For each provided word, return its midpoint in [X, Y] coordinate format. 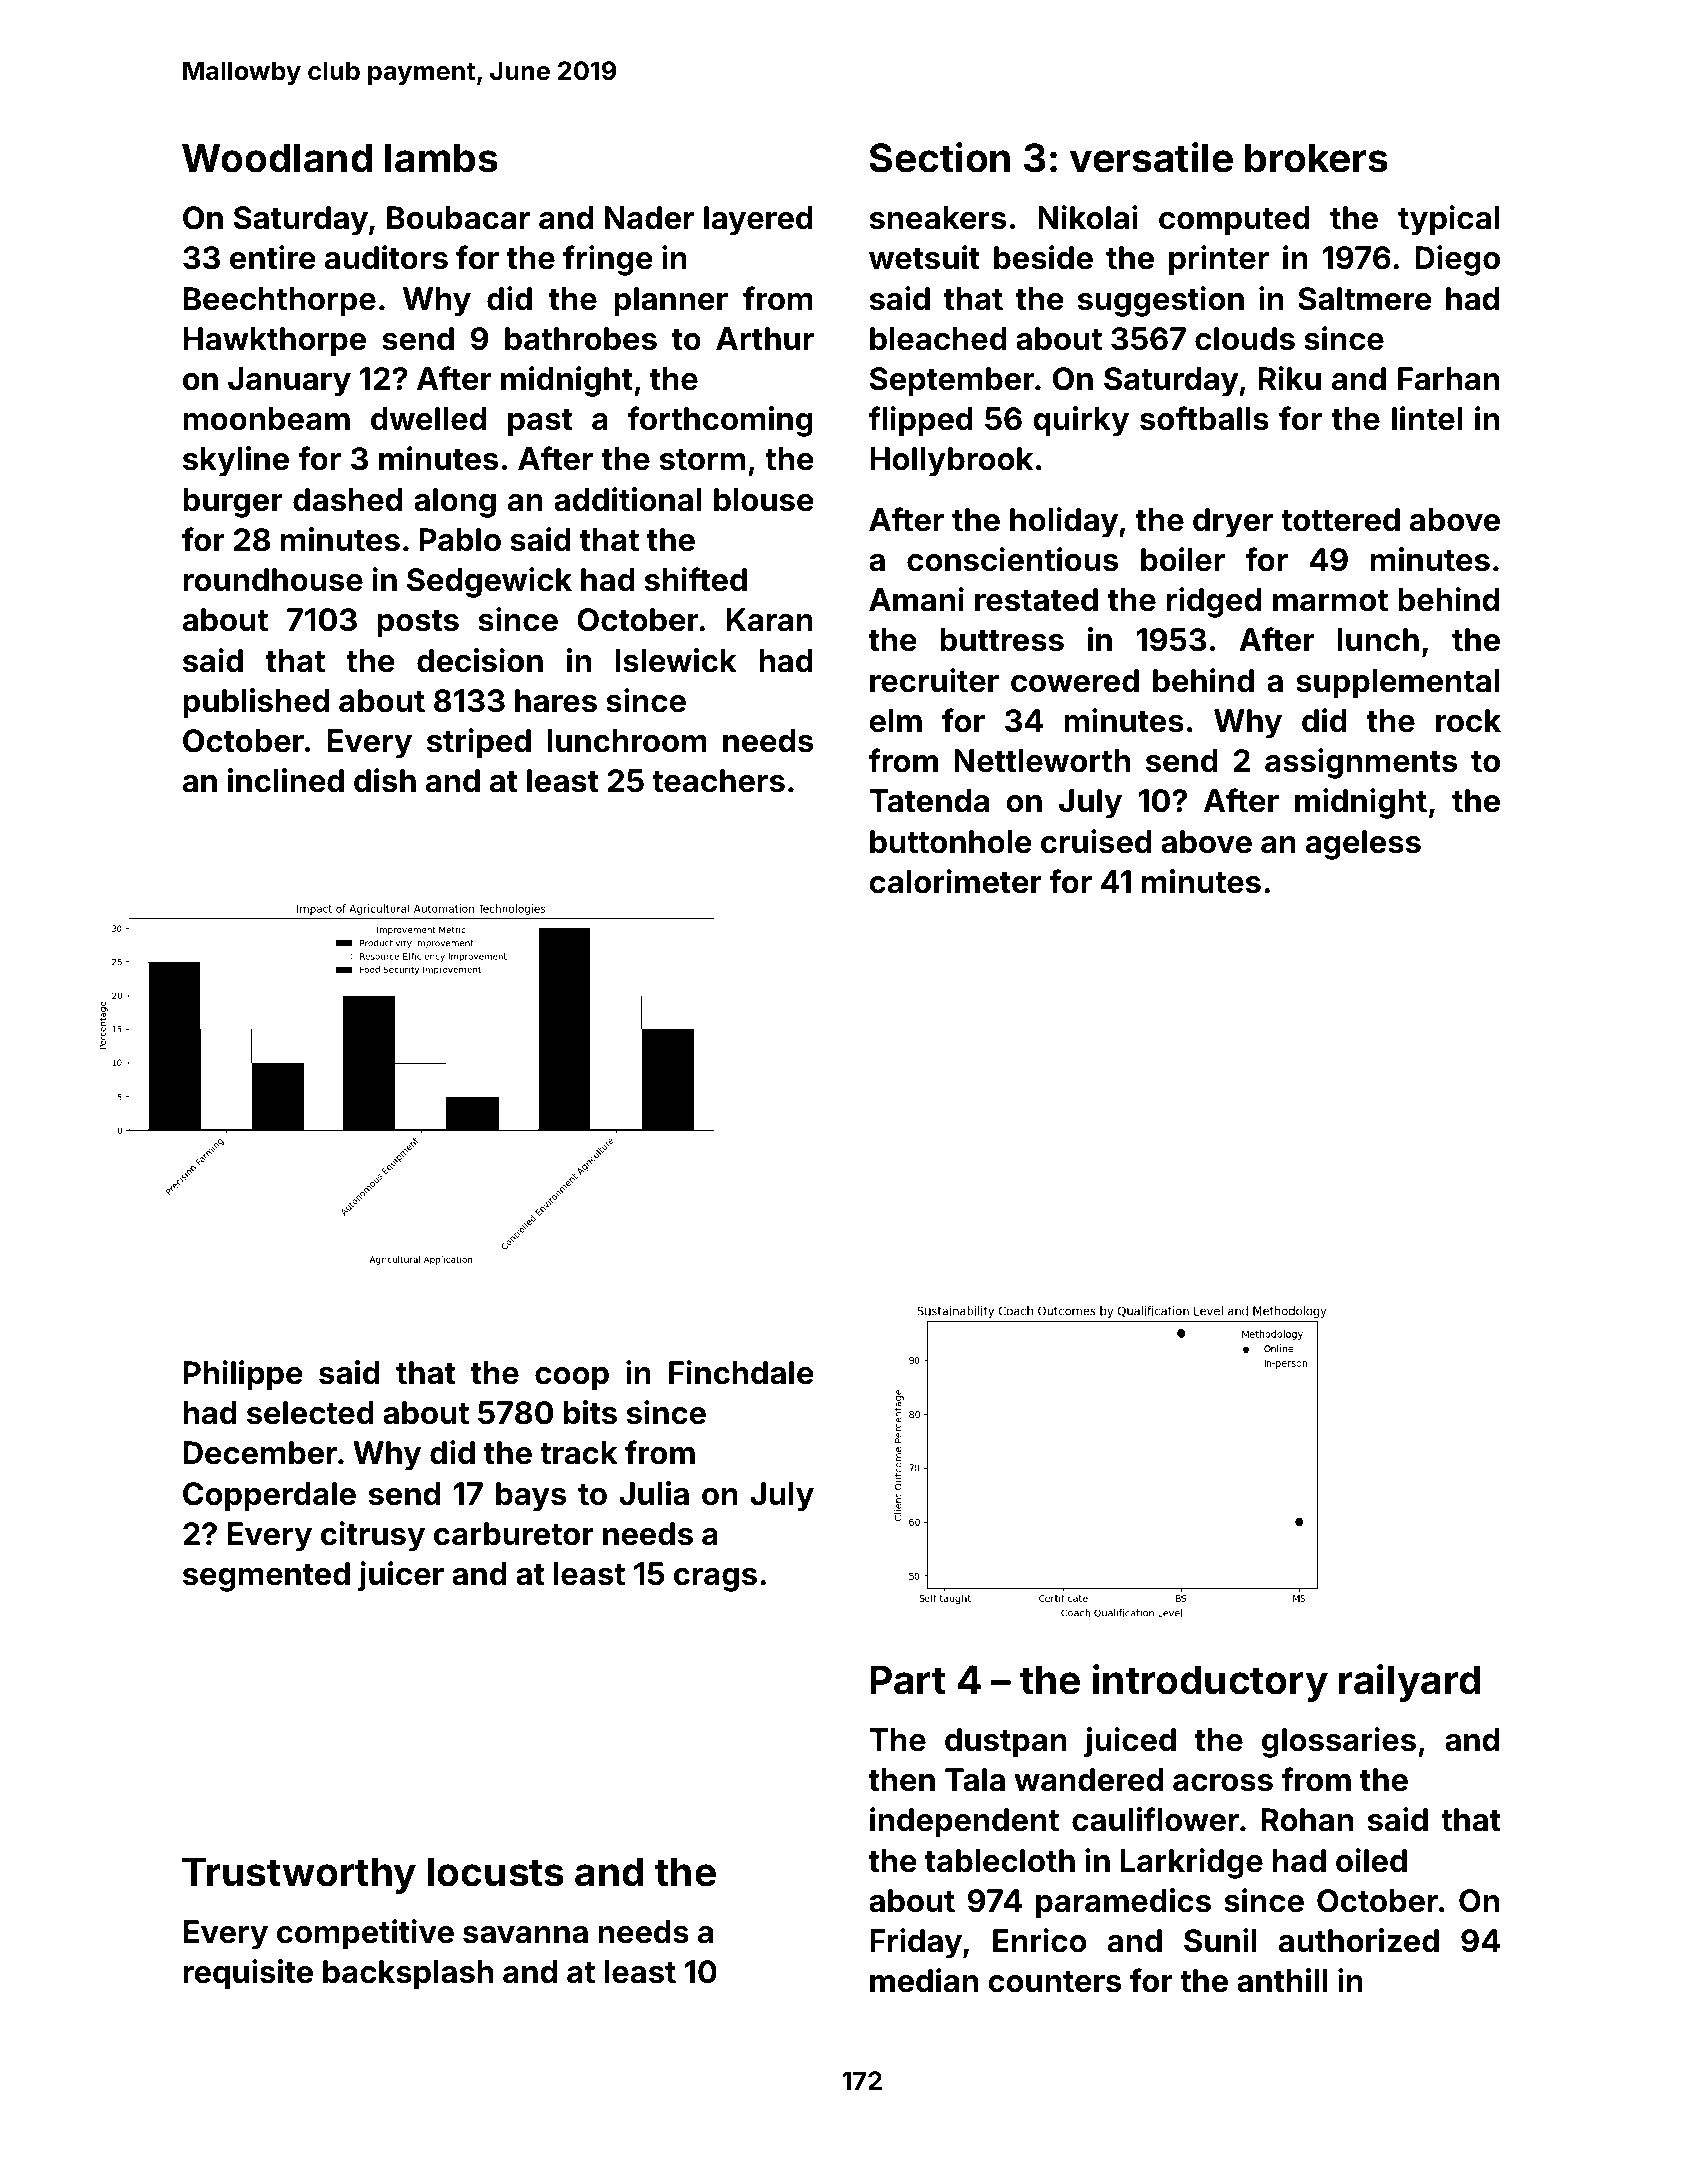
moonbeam [266, 419]
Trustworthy [299, 1875]
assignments [1361, 763]
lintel [1427, 418]
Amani [916, 599]
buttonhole [951, 842]
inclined [286, 780]
